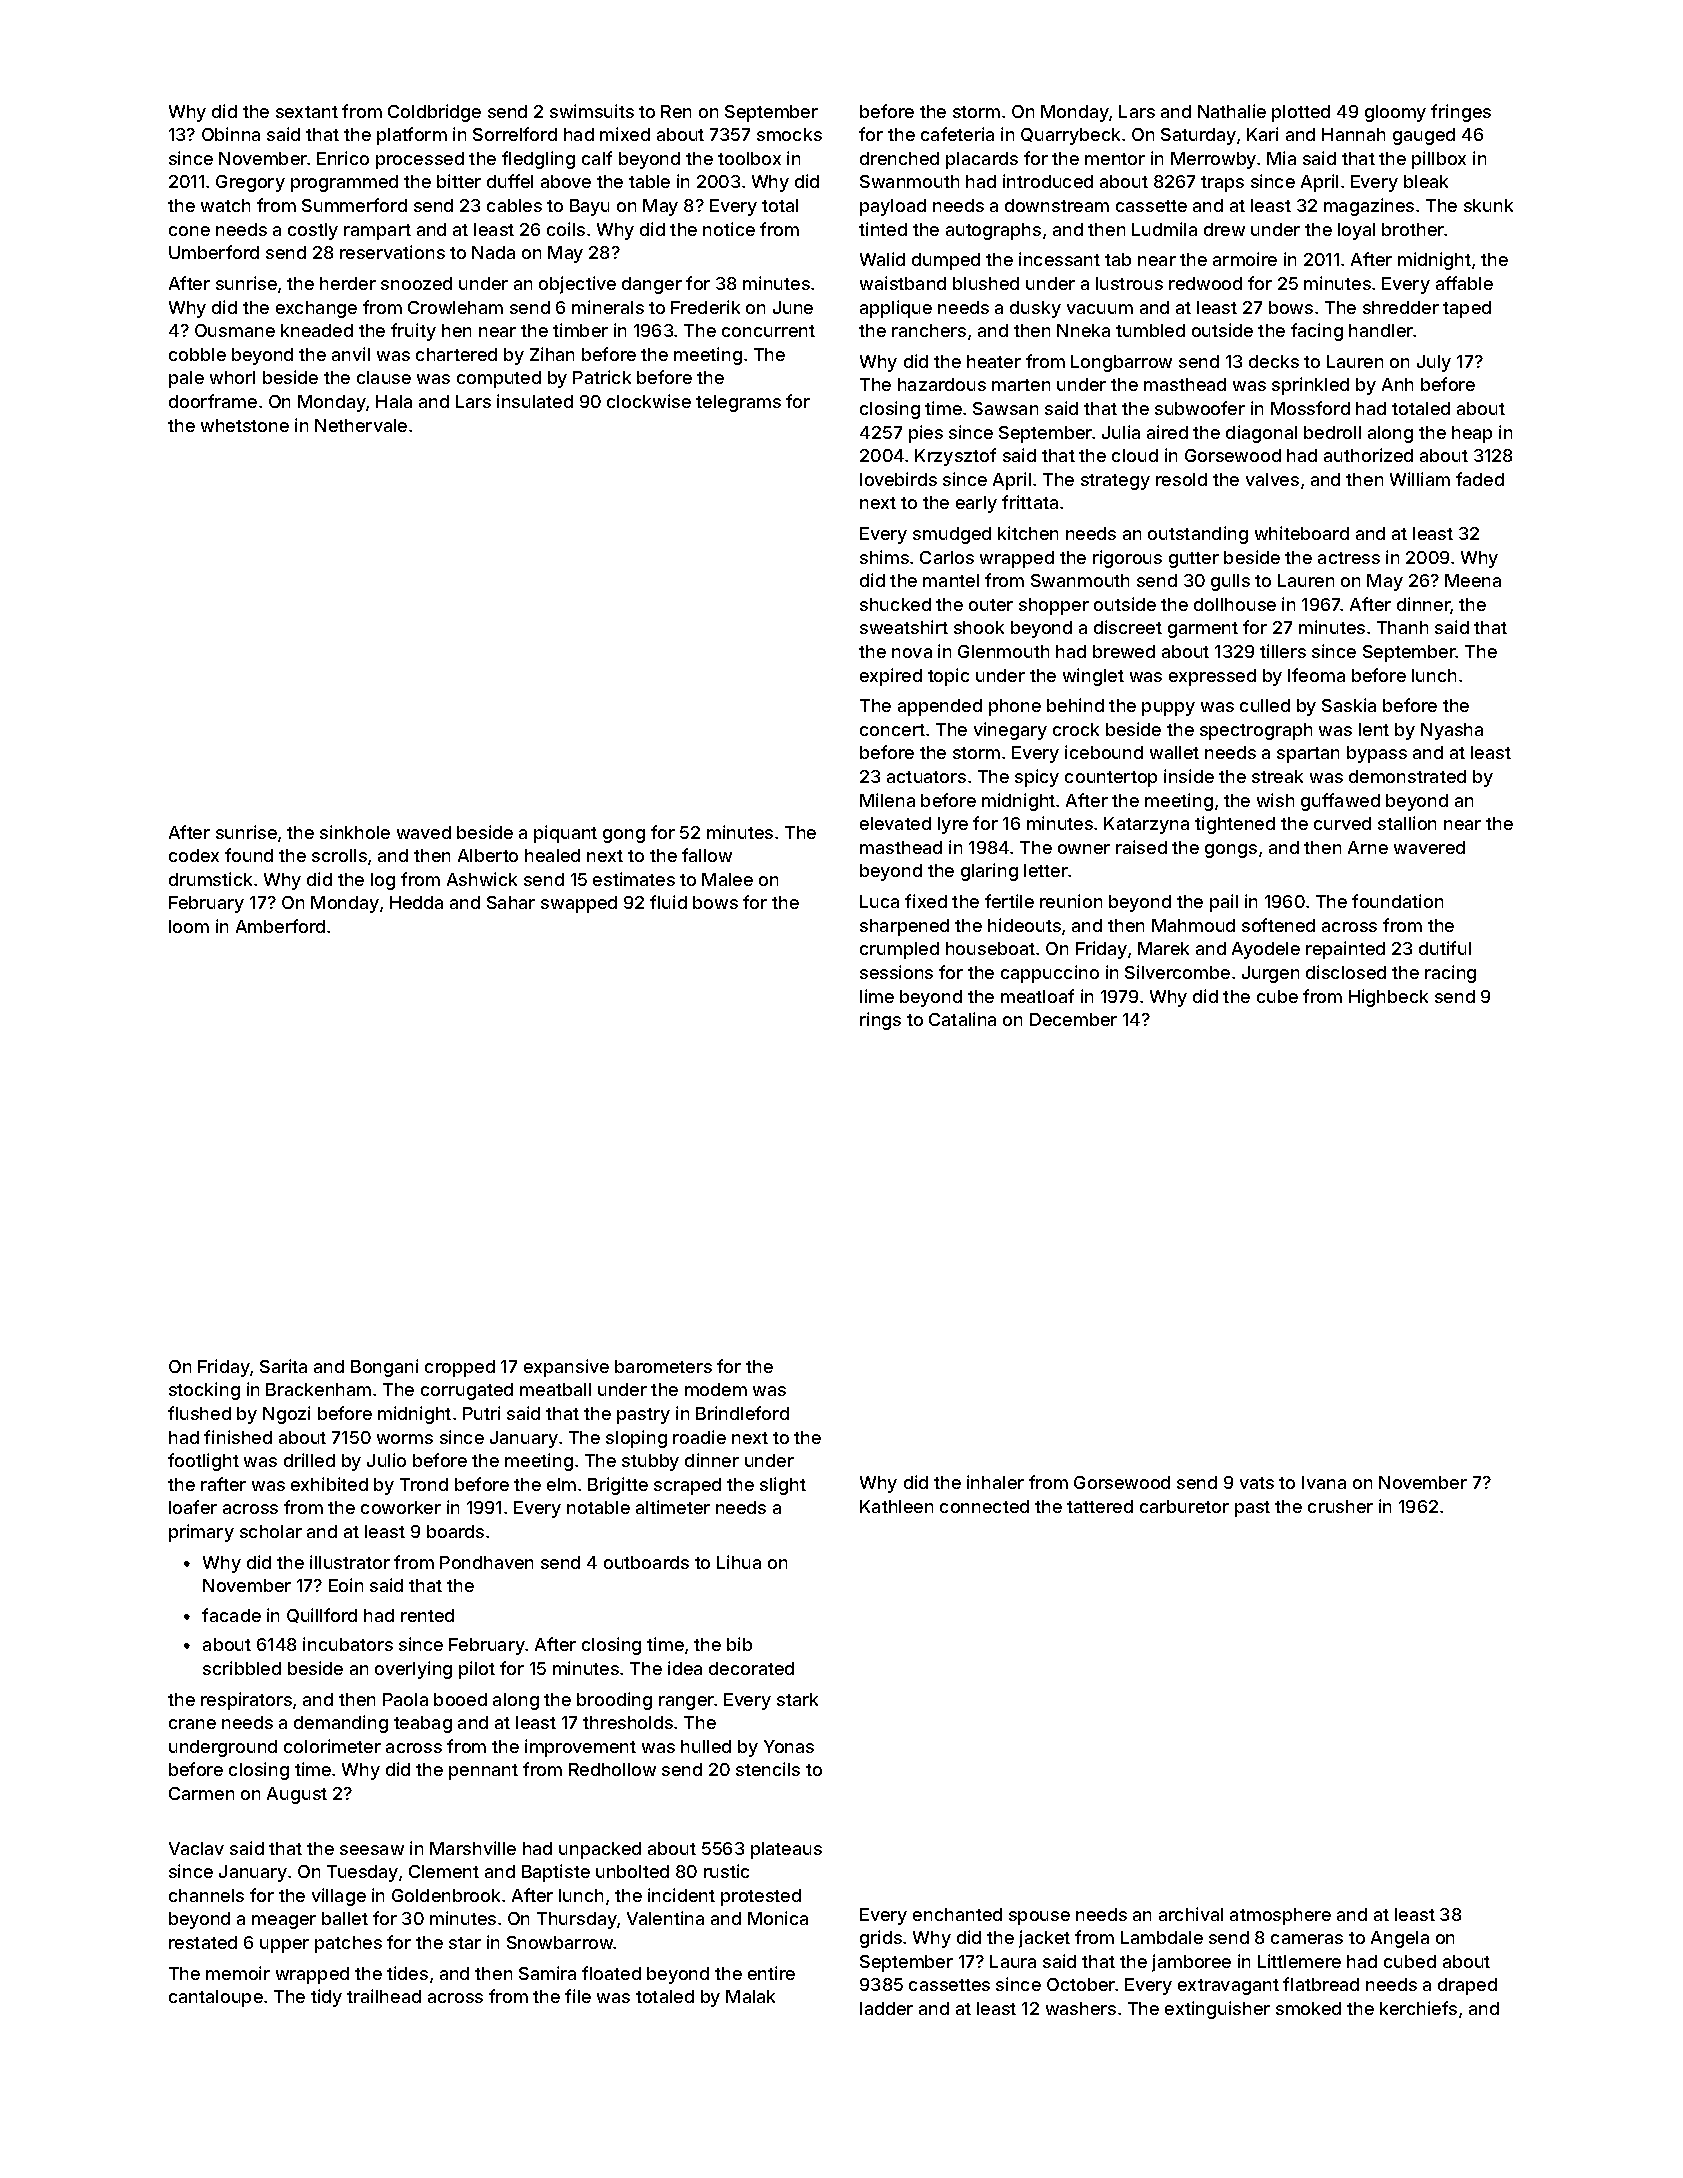 This document has width=1683, height=2178. I want to click on cafeteria, so click(957, 134).
